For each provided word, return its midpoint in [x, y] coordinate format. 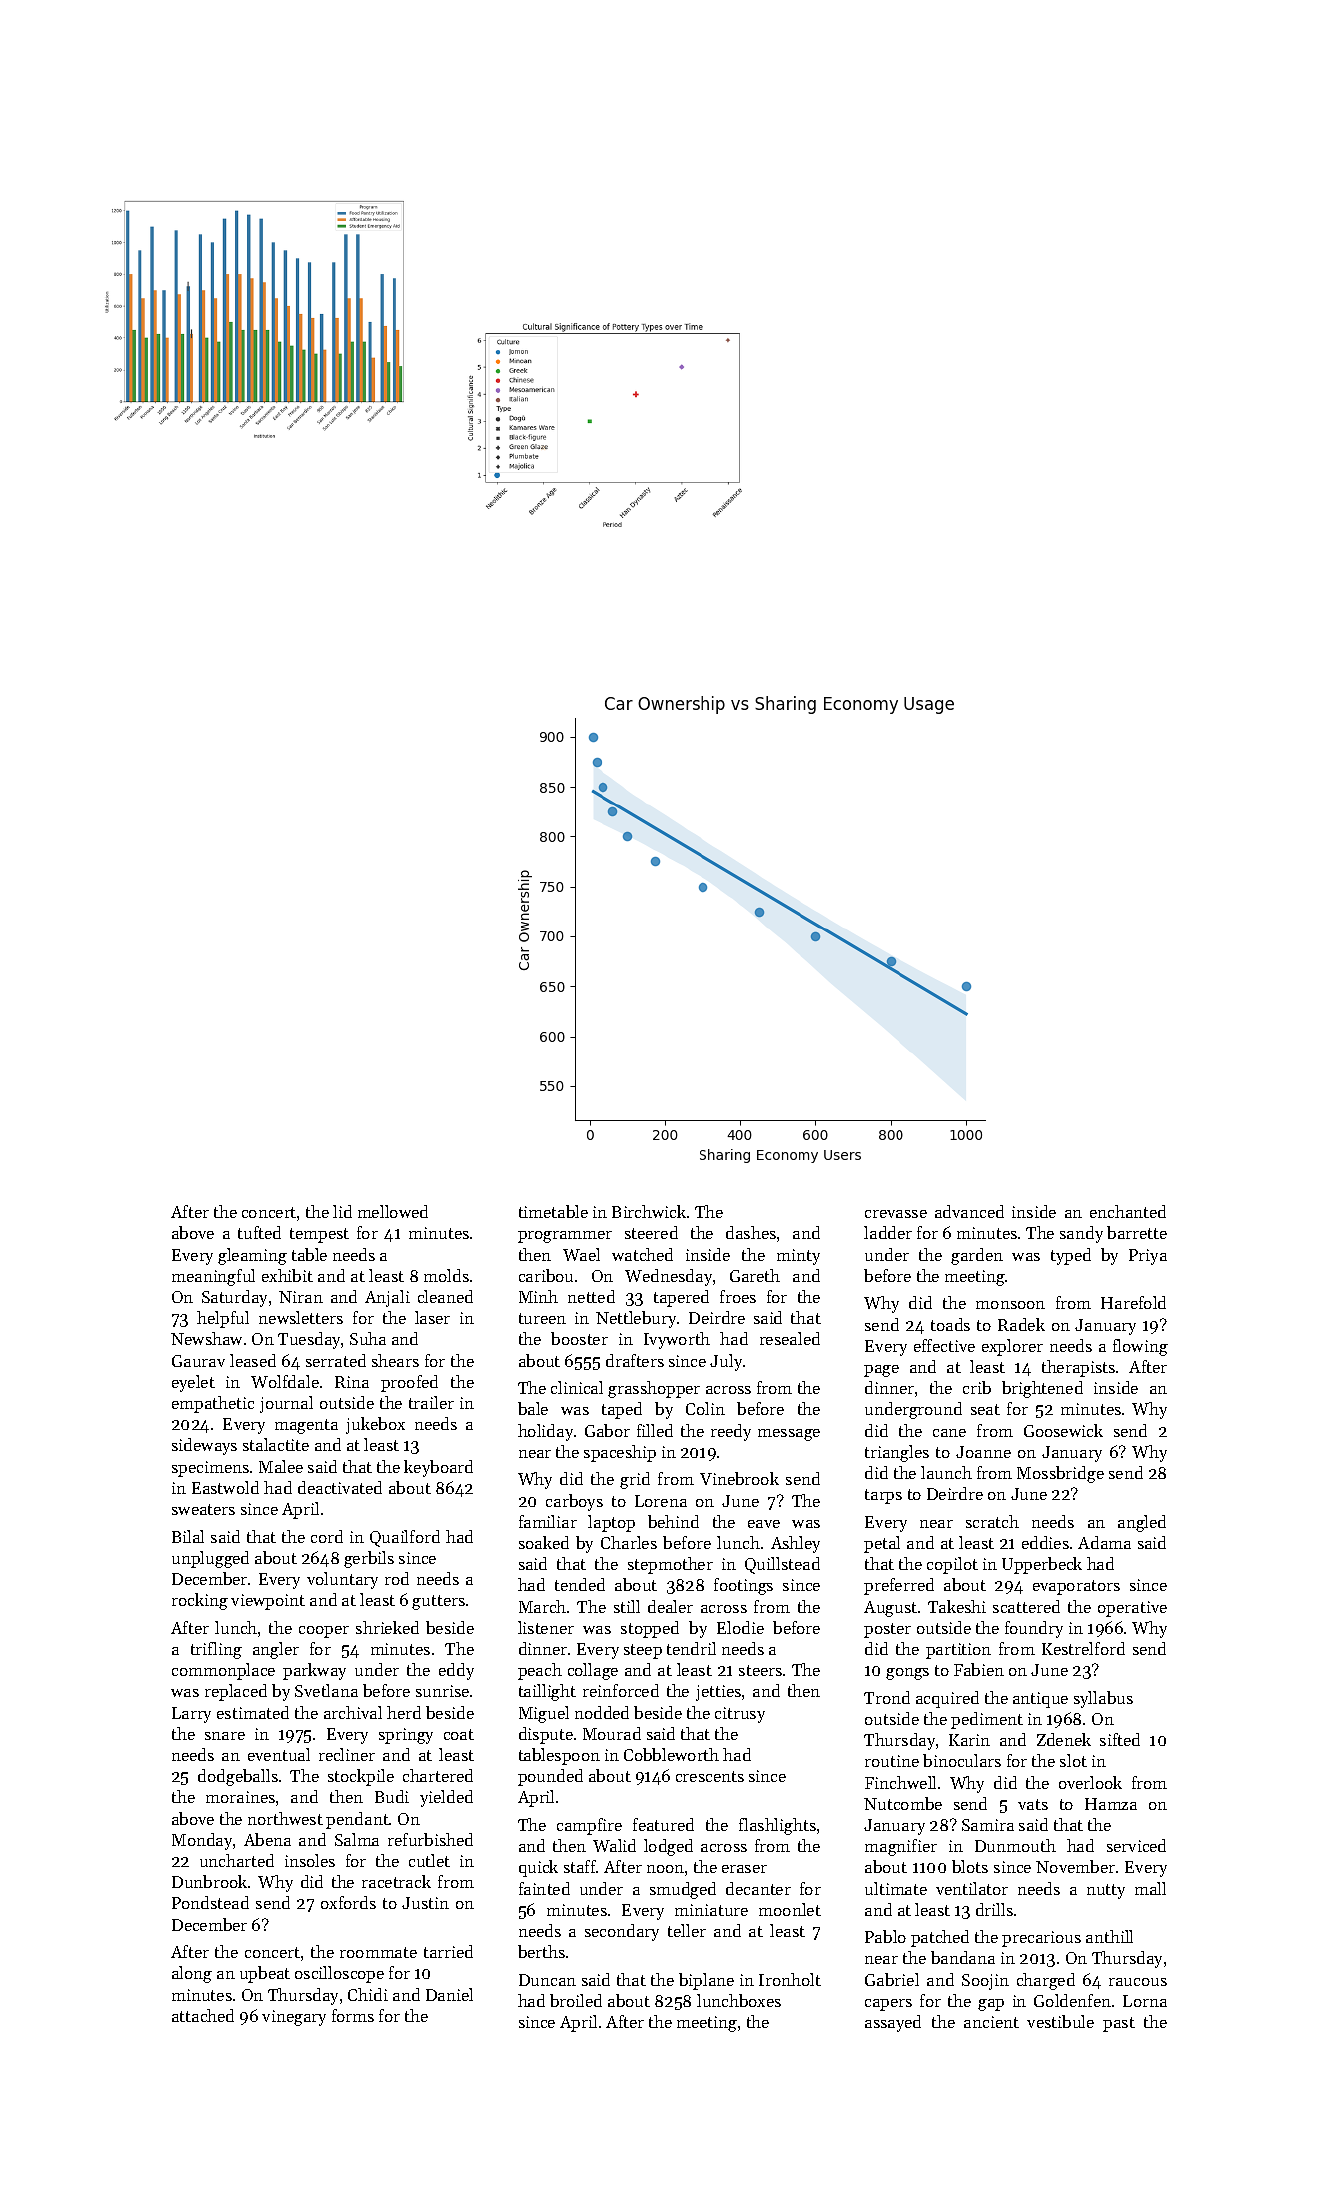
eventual [279, 1754]
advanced [969, 1211]
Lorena [661, 1501]
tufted [259, 1232]
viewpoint [268, 1602]
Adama [1104, 1542]
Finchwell [900, 1782]
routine [892, 1761]
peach [540, 1671]
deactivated [340, 1487]
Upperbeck [1042, 1565]
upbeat [265, 1974]
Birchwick [649, 1211]
